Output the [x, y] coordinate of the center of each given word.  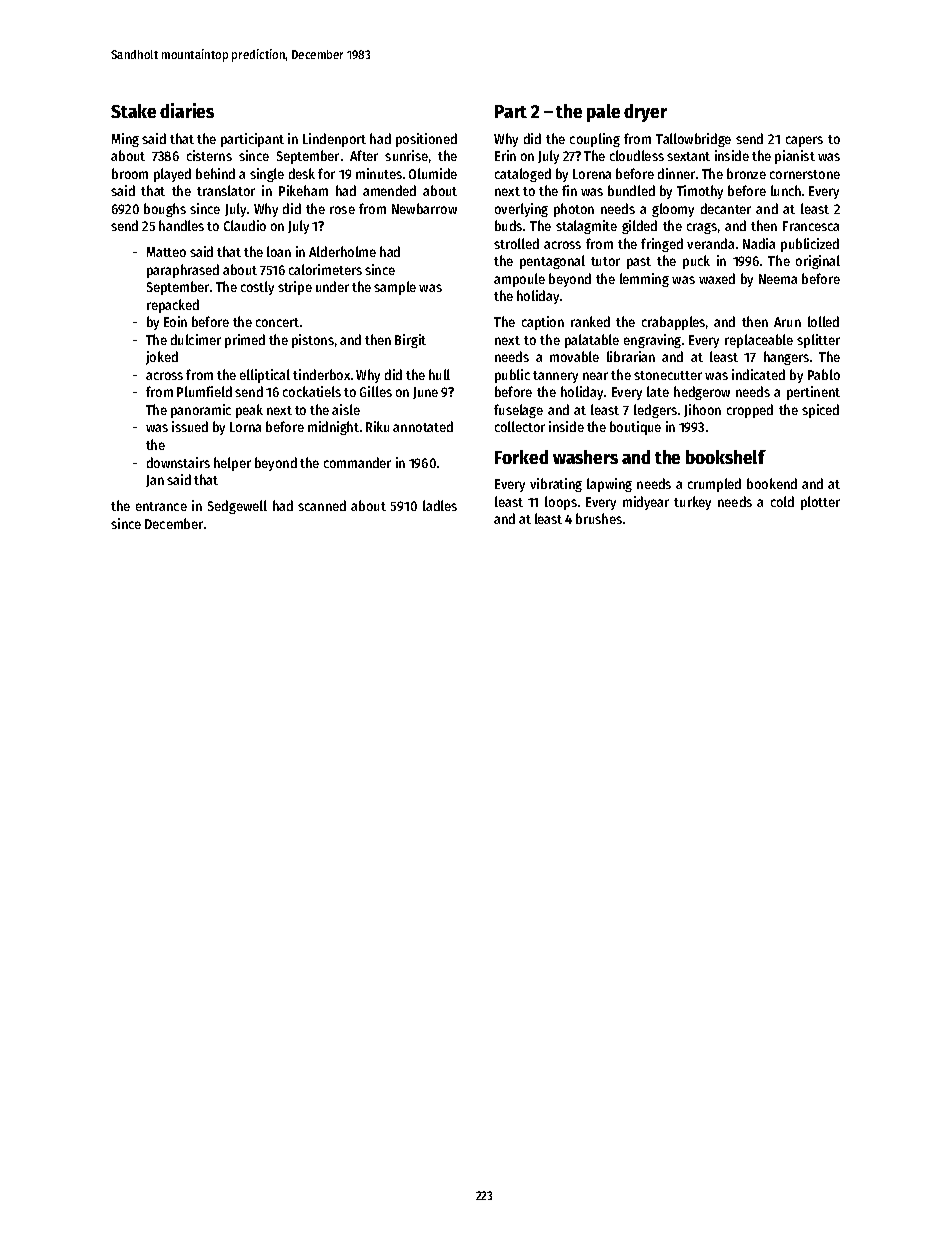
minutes [379, 173]
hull [439, 374]
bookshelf [726, 457]
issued [190, 426]
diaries [187, 110]
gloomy [673, 210]
